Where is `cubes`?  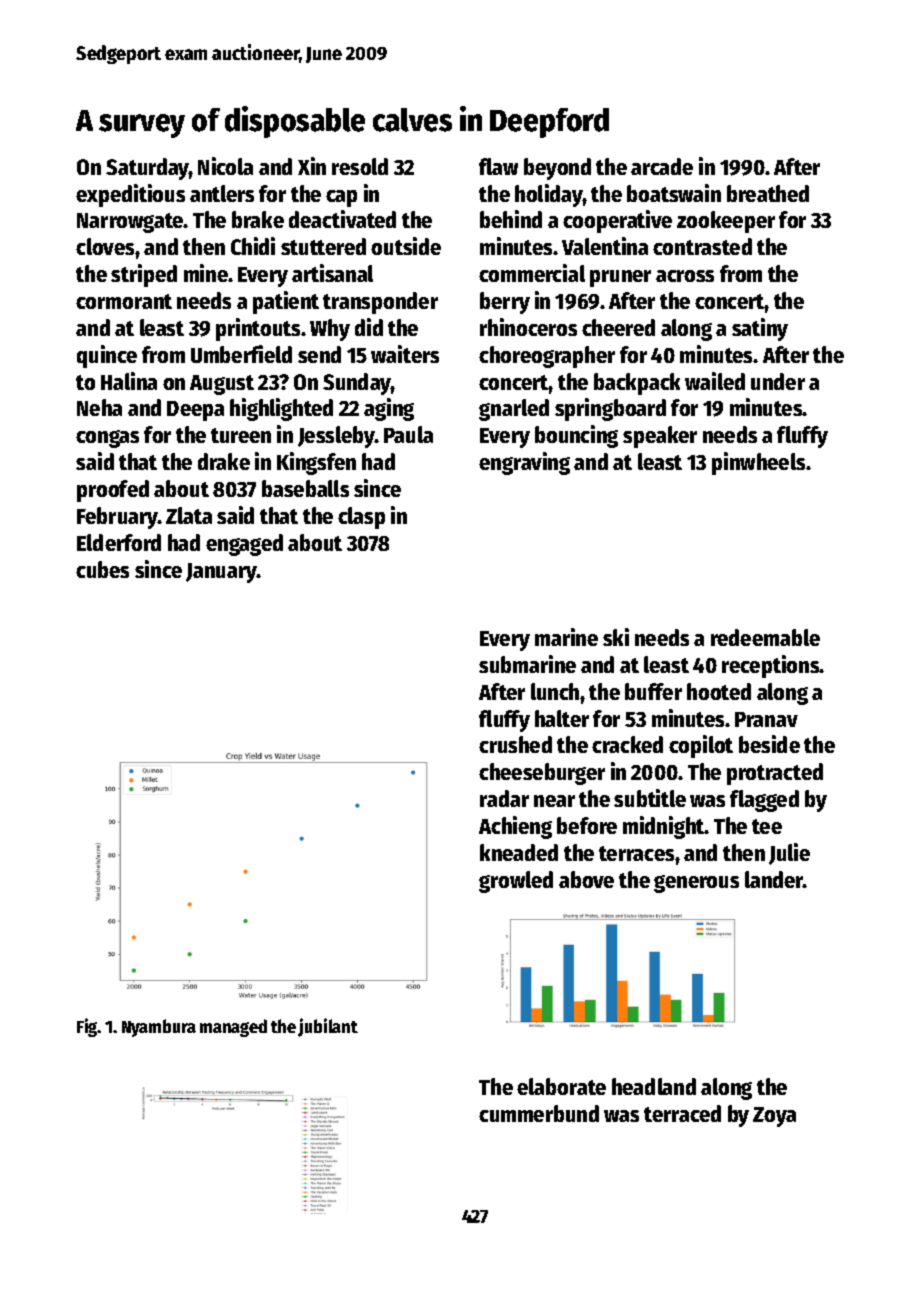
cubes is located at coordinates (102, 569).
